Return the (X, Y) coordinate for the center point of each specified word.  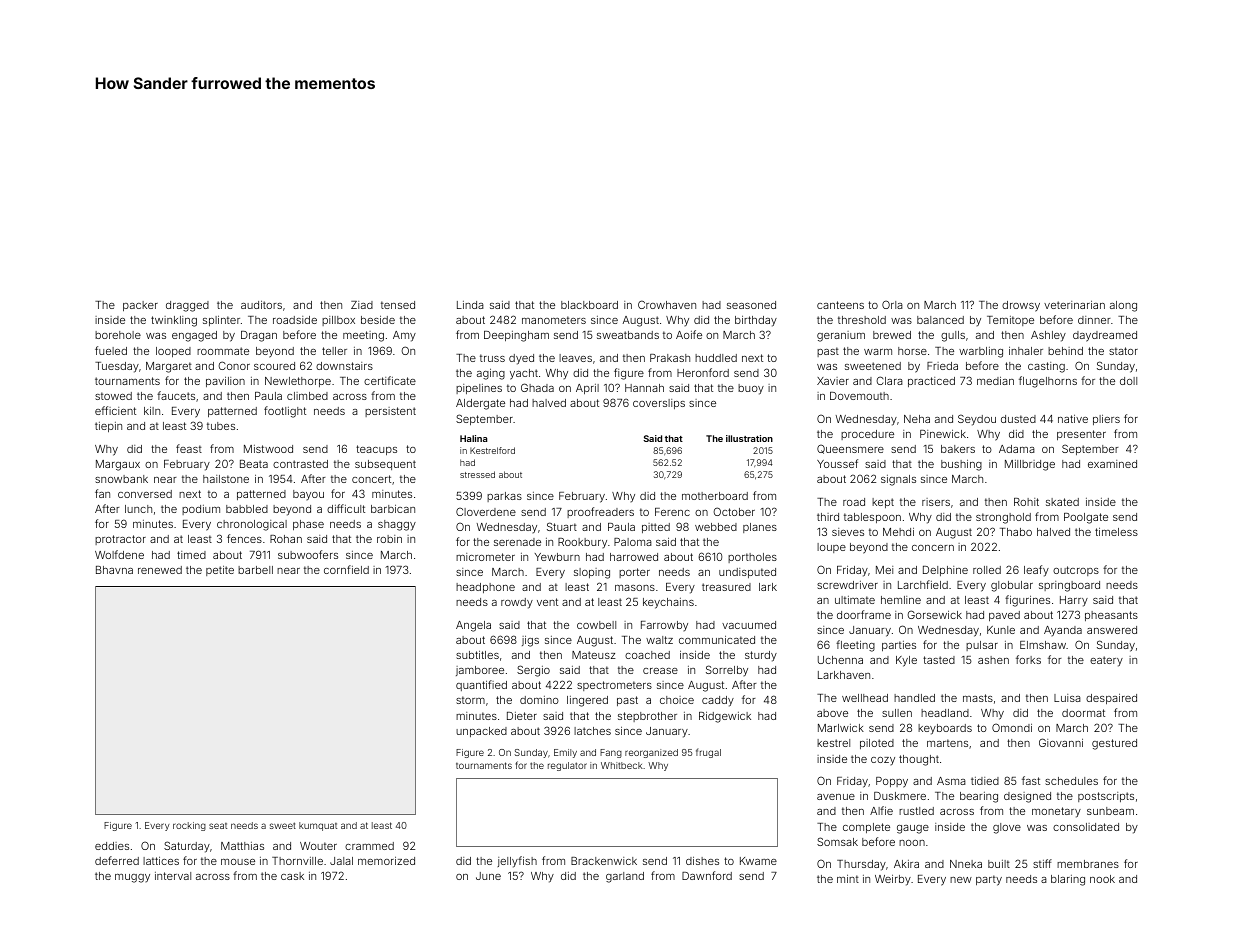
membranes (1088, 864)
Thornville (297, 861)
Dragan (259, 336)
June (488, 876)
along (1123, 306)
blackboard (589, 305)
